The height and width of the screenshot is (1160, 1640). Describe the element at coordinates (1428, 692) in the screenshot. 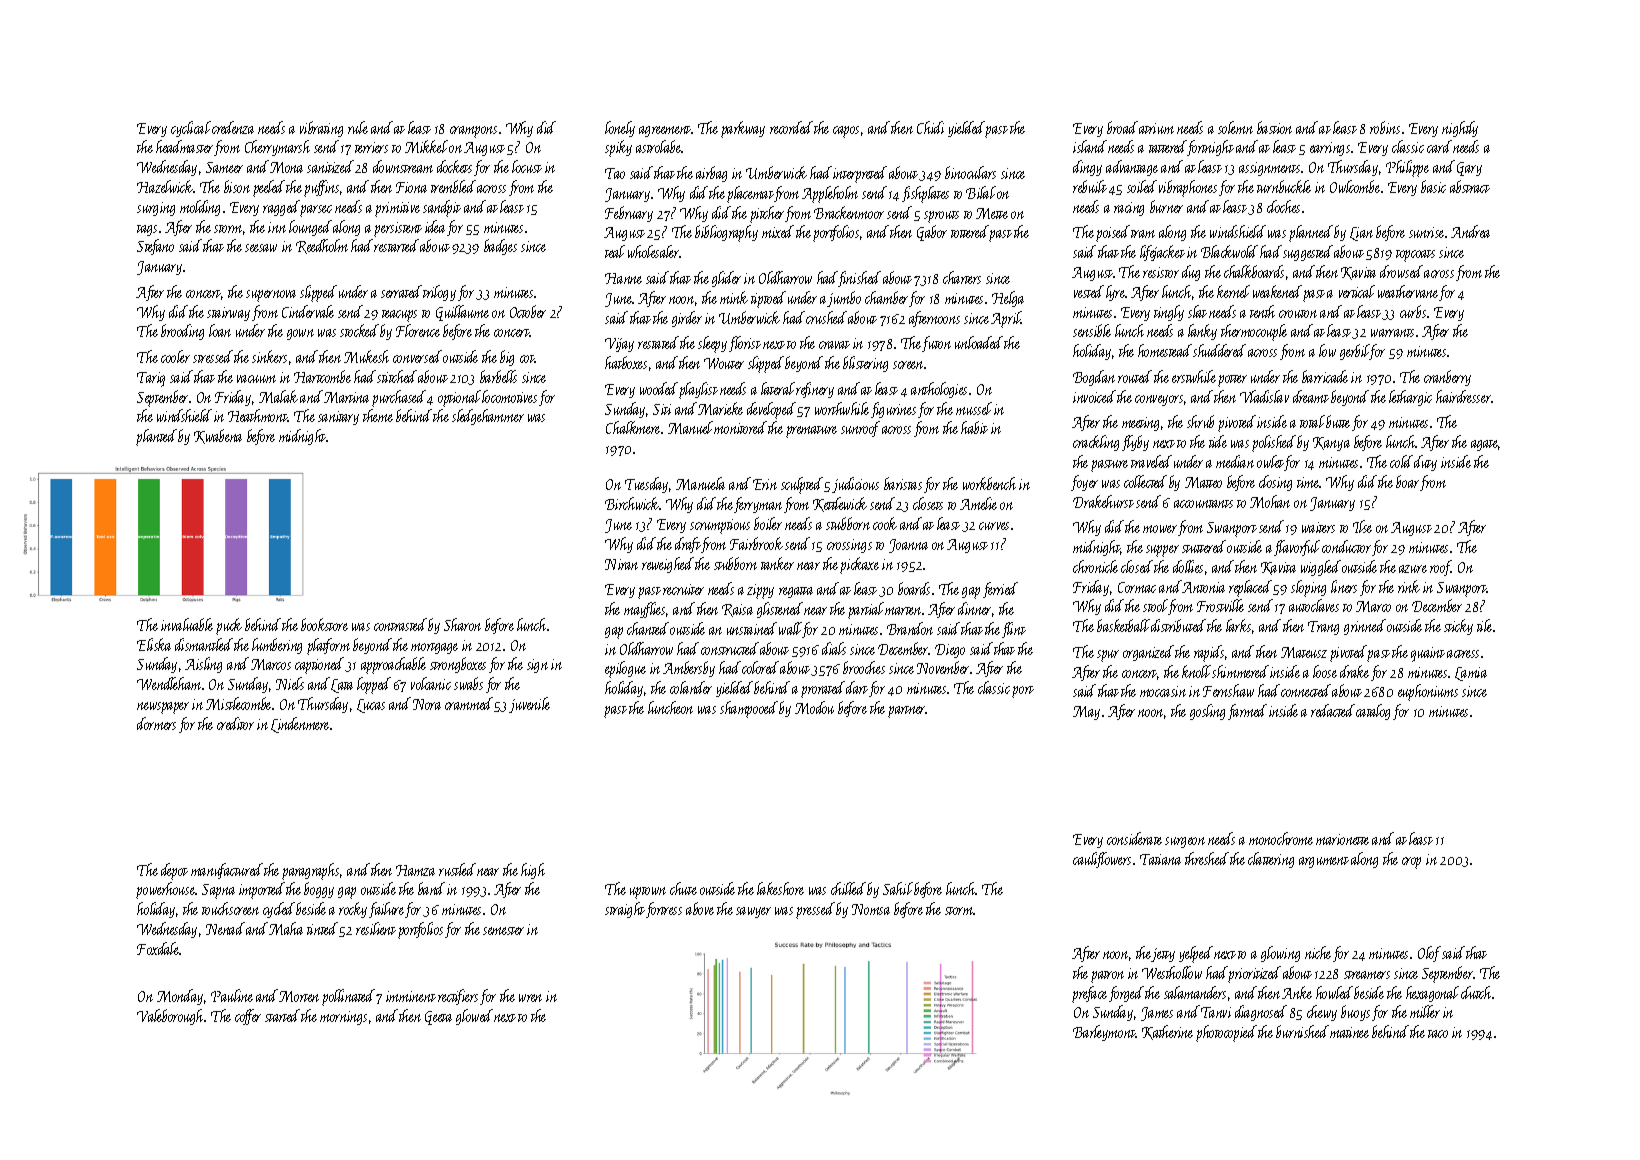

I see `euphoniums` at that location.
